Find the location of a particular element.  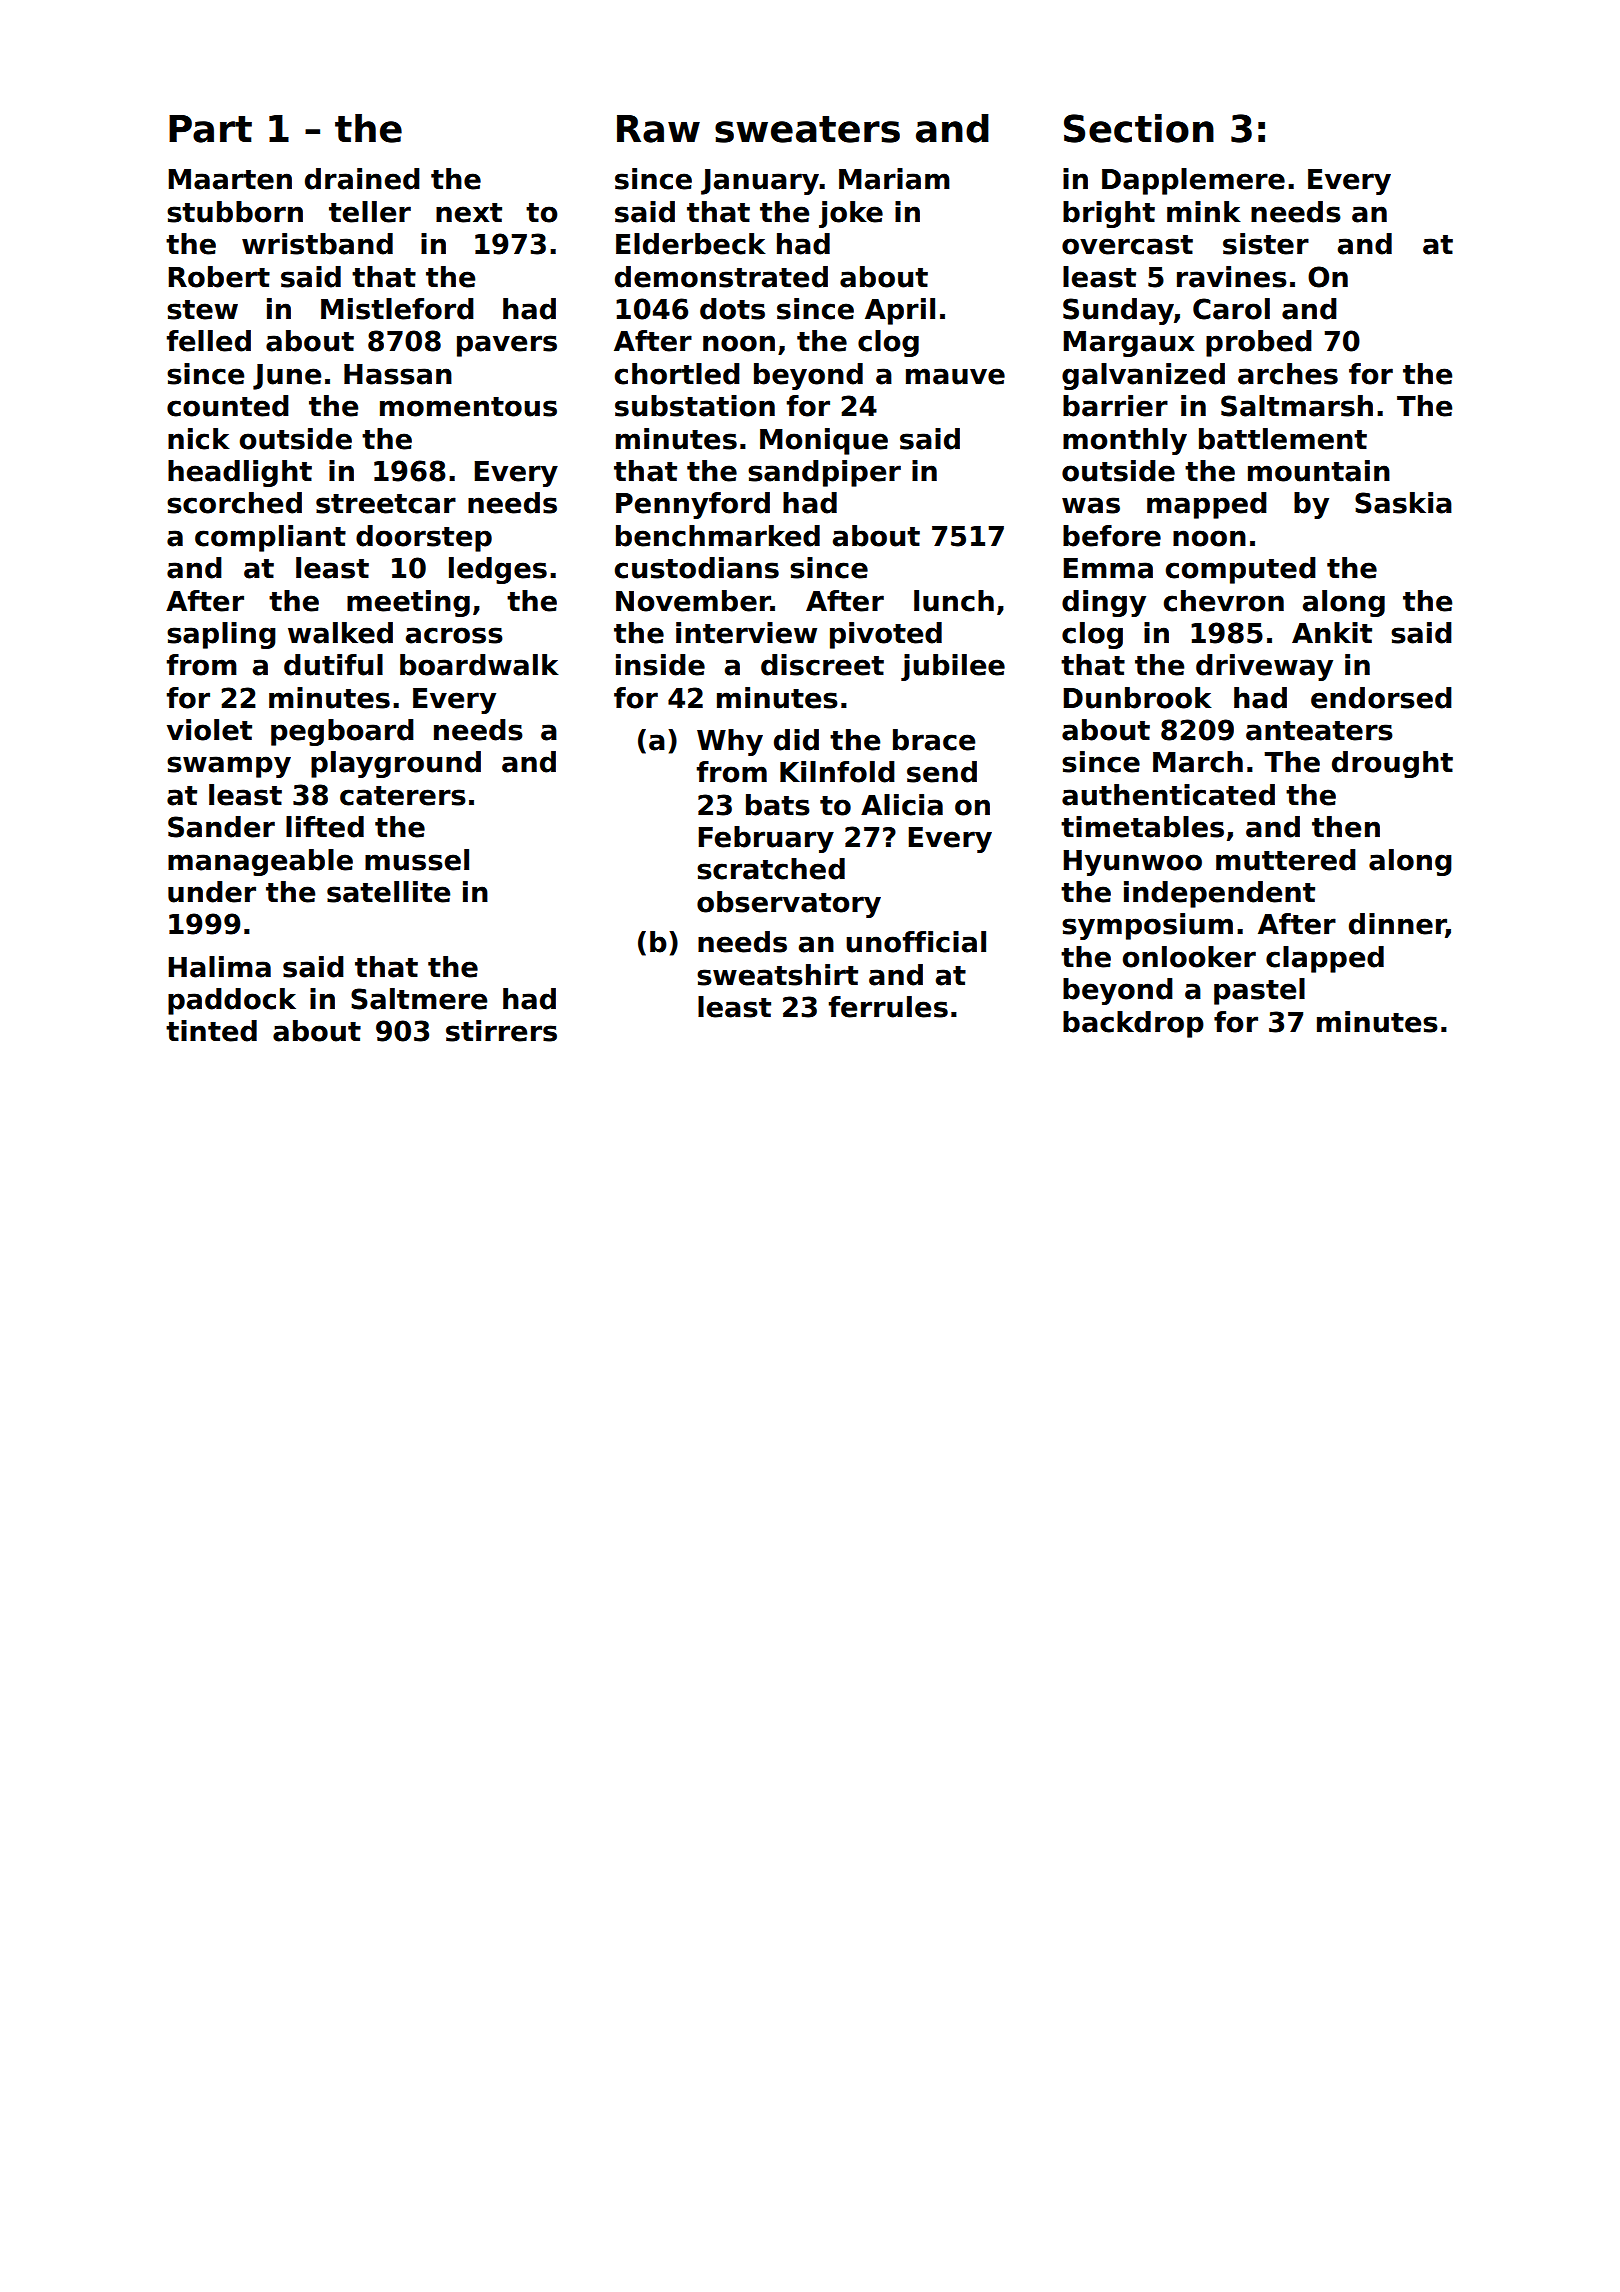

bright is located at coordinates (1109, 214).
